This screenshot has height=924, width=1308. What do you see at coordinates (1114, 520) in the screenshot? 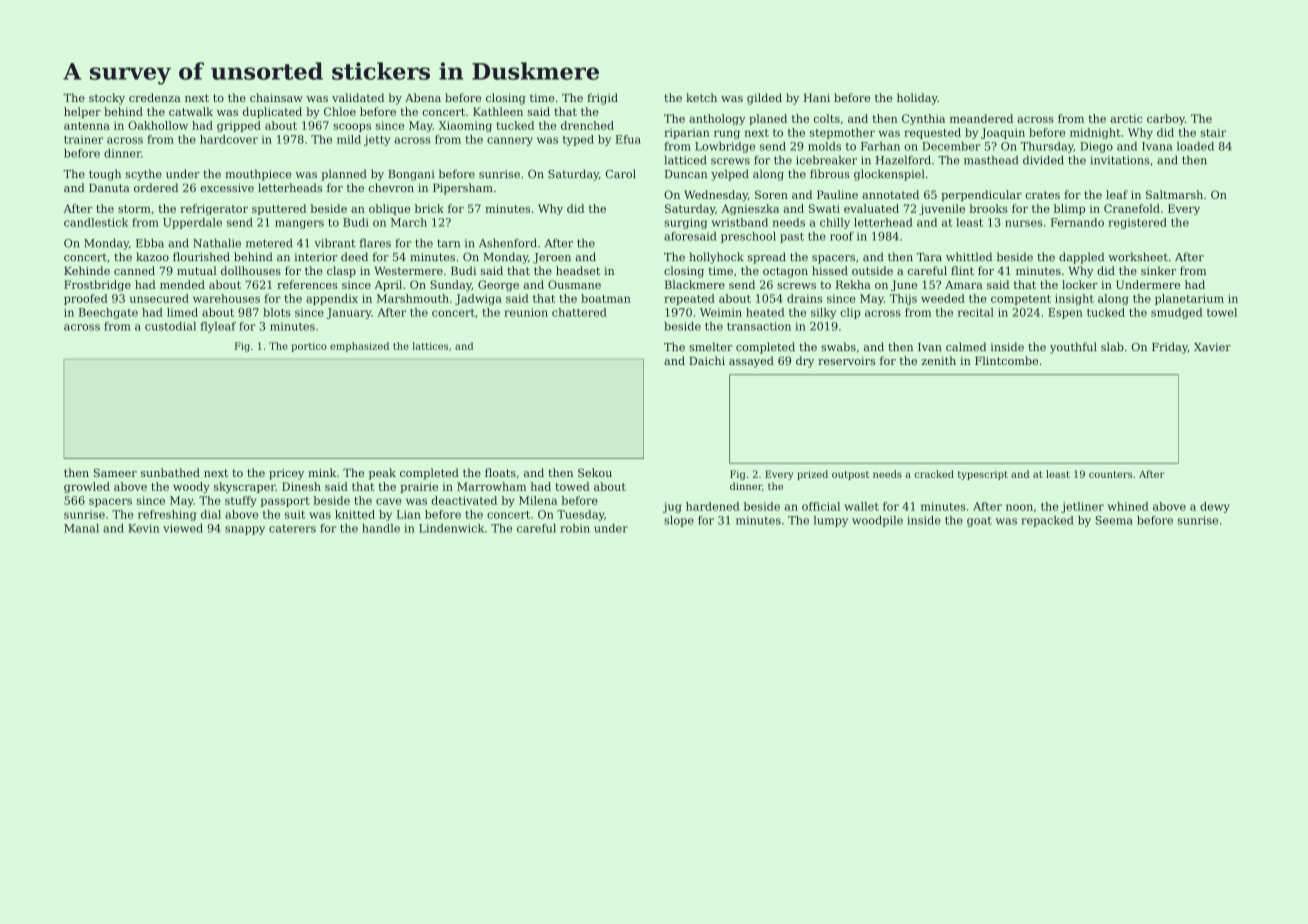
I see `Seema` at bounding box center [1114, 520].
